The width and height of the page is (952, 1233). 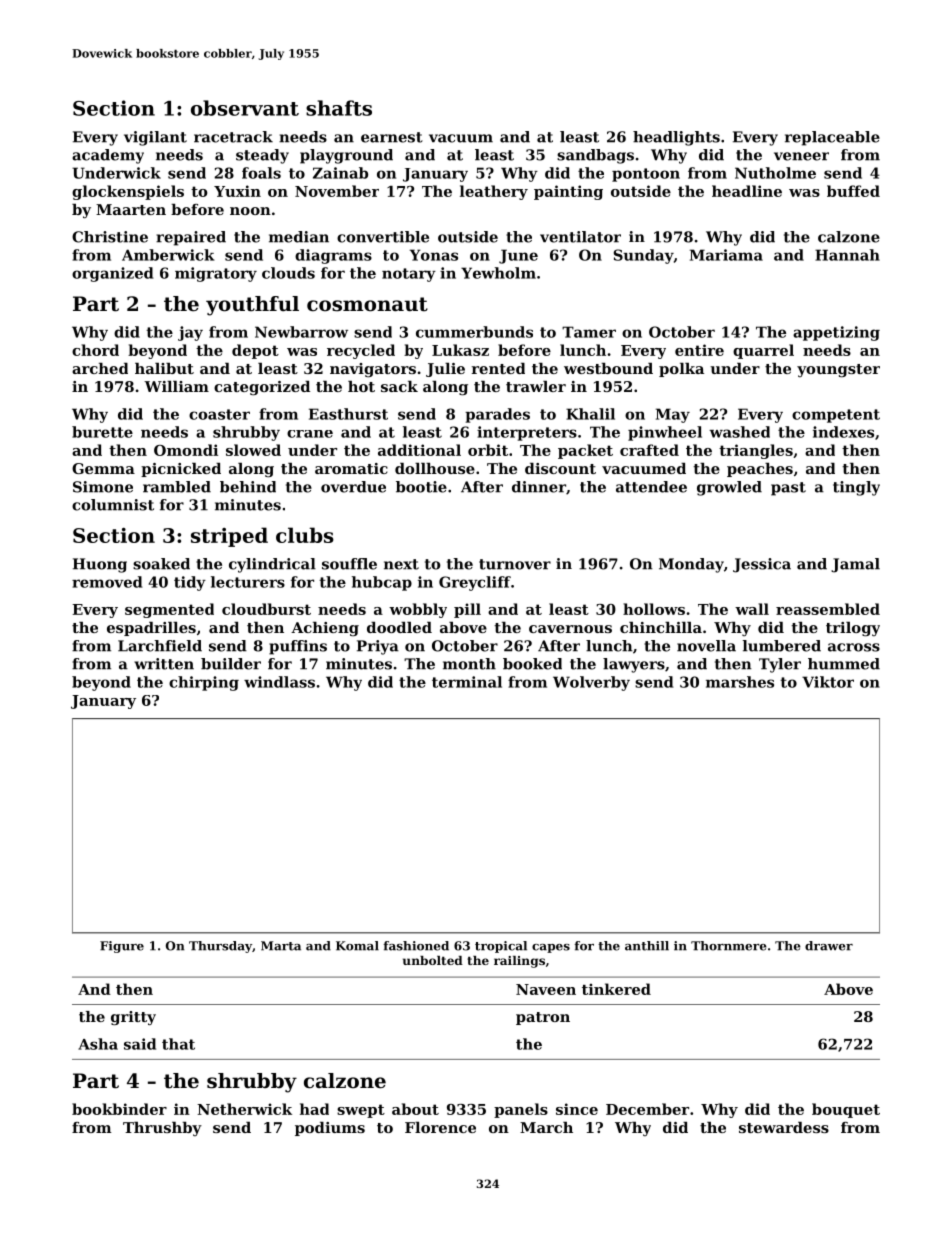 I want to click on marshes, so click(x=740, y=682).
